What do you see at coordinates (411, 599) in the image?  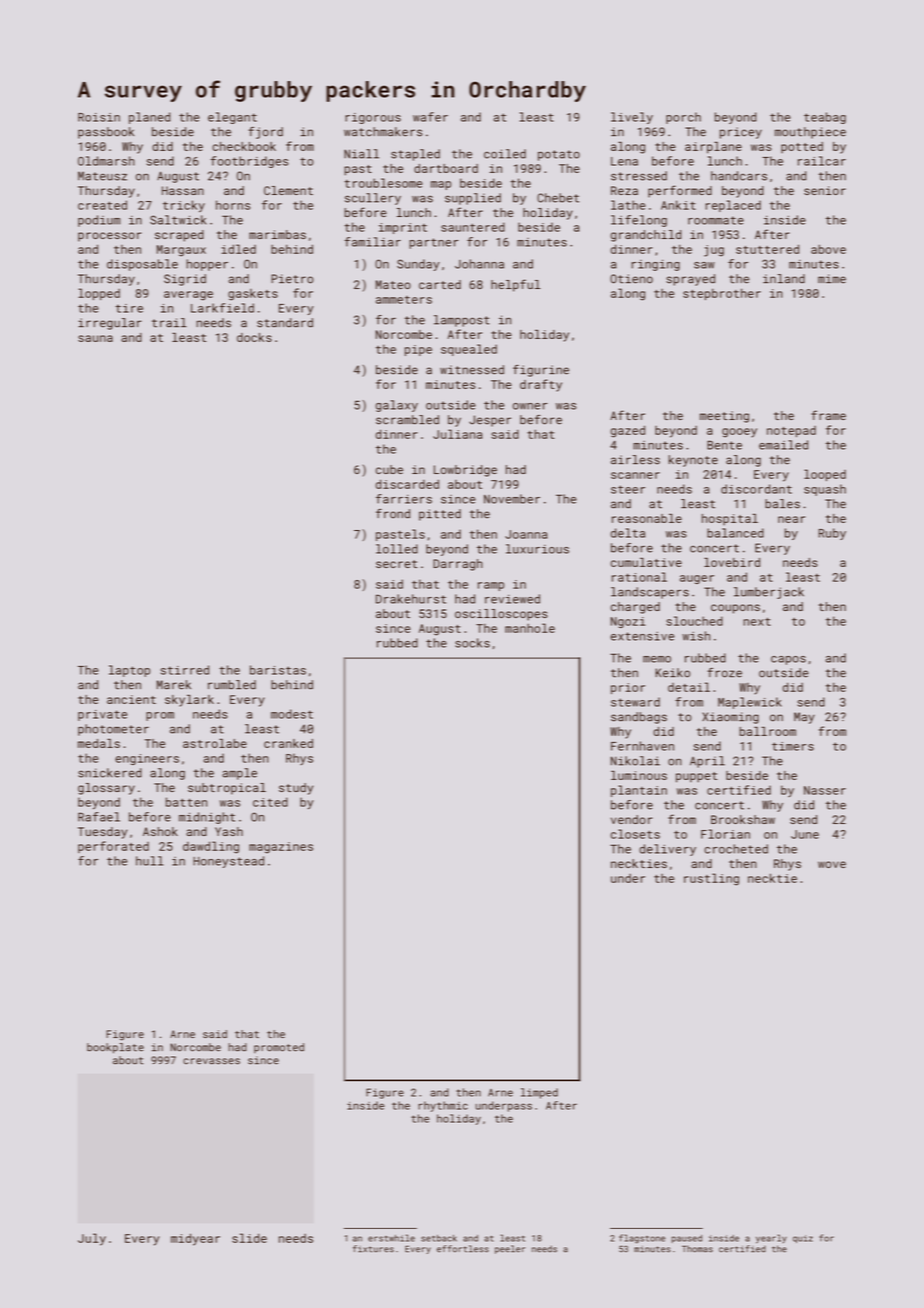 I see `Drakehurst` at bounding box center [411, 599].
